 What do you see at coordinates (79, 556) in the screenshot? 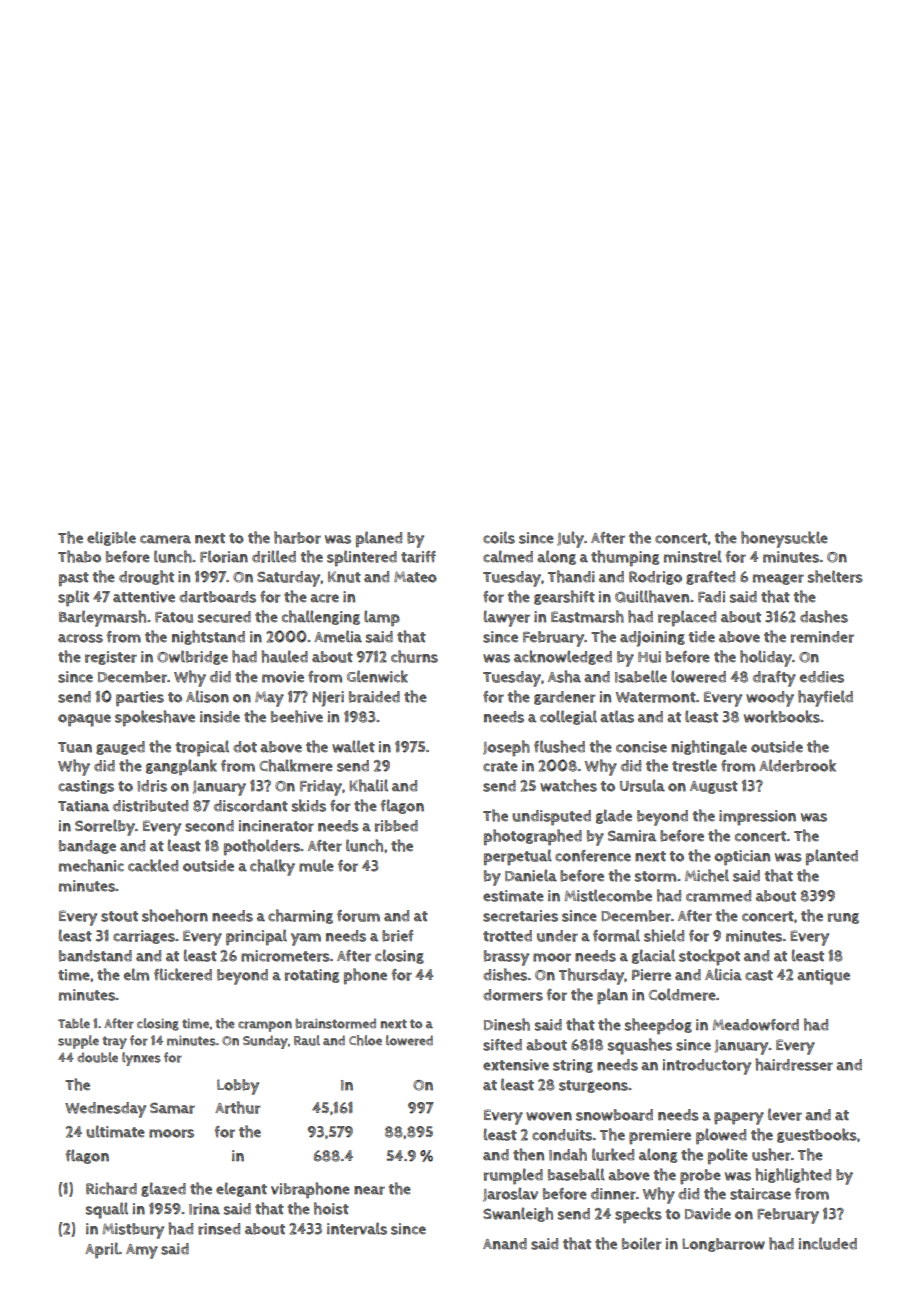
I see `Thabo` at bounding box center [79, 556].
